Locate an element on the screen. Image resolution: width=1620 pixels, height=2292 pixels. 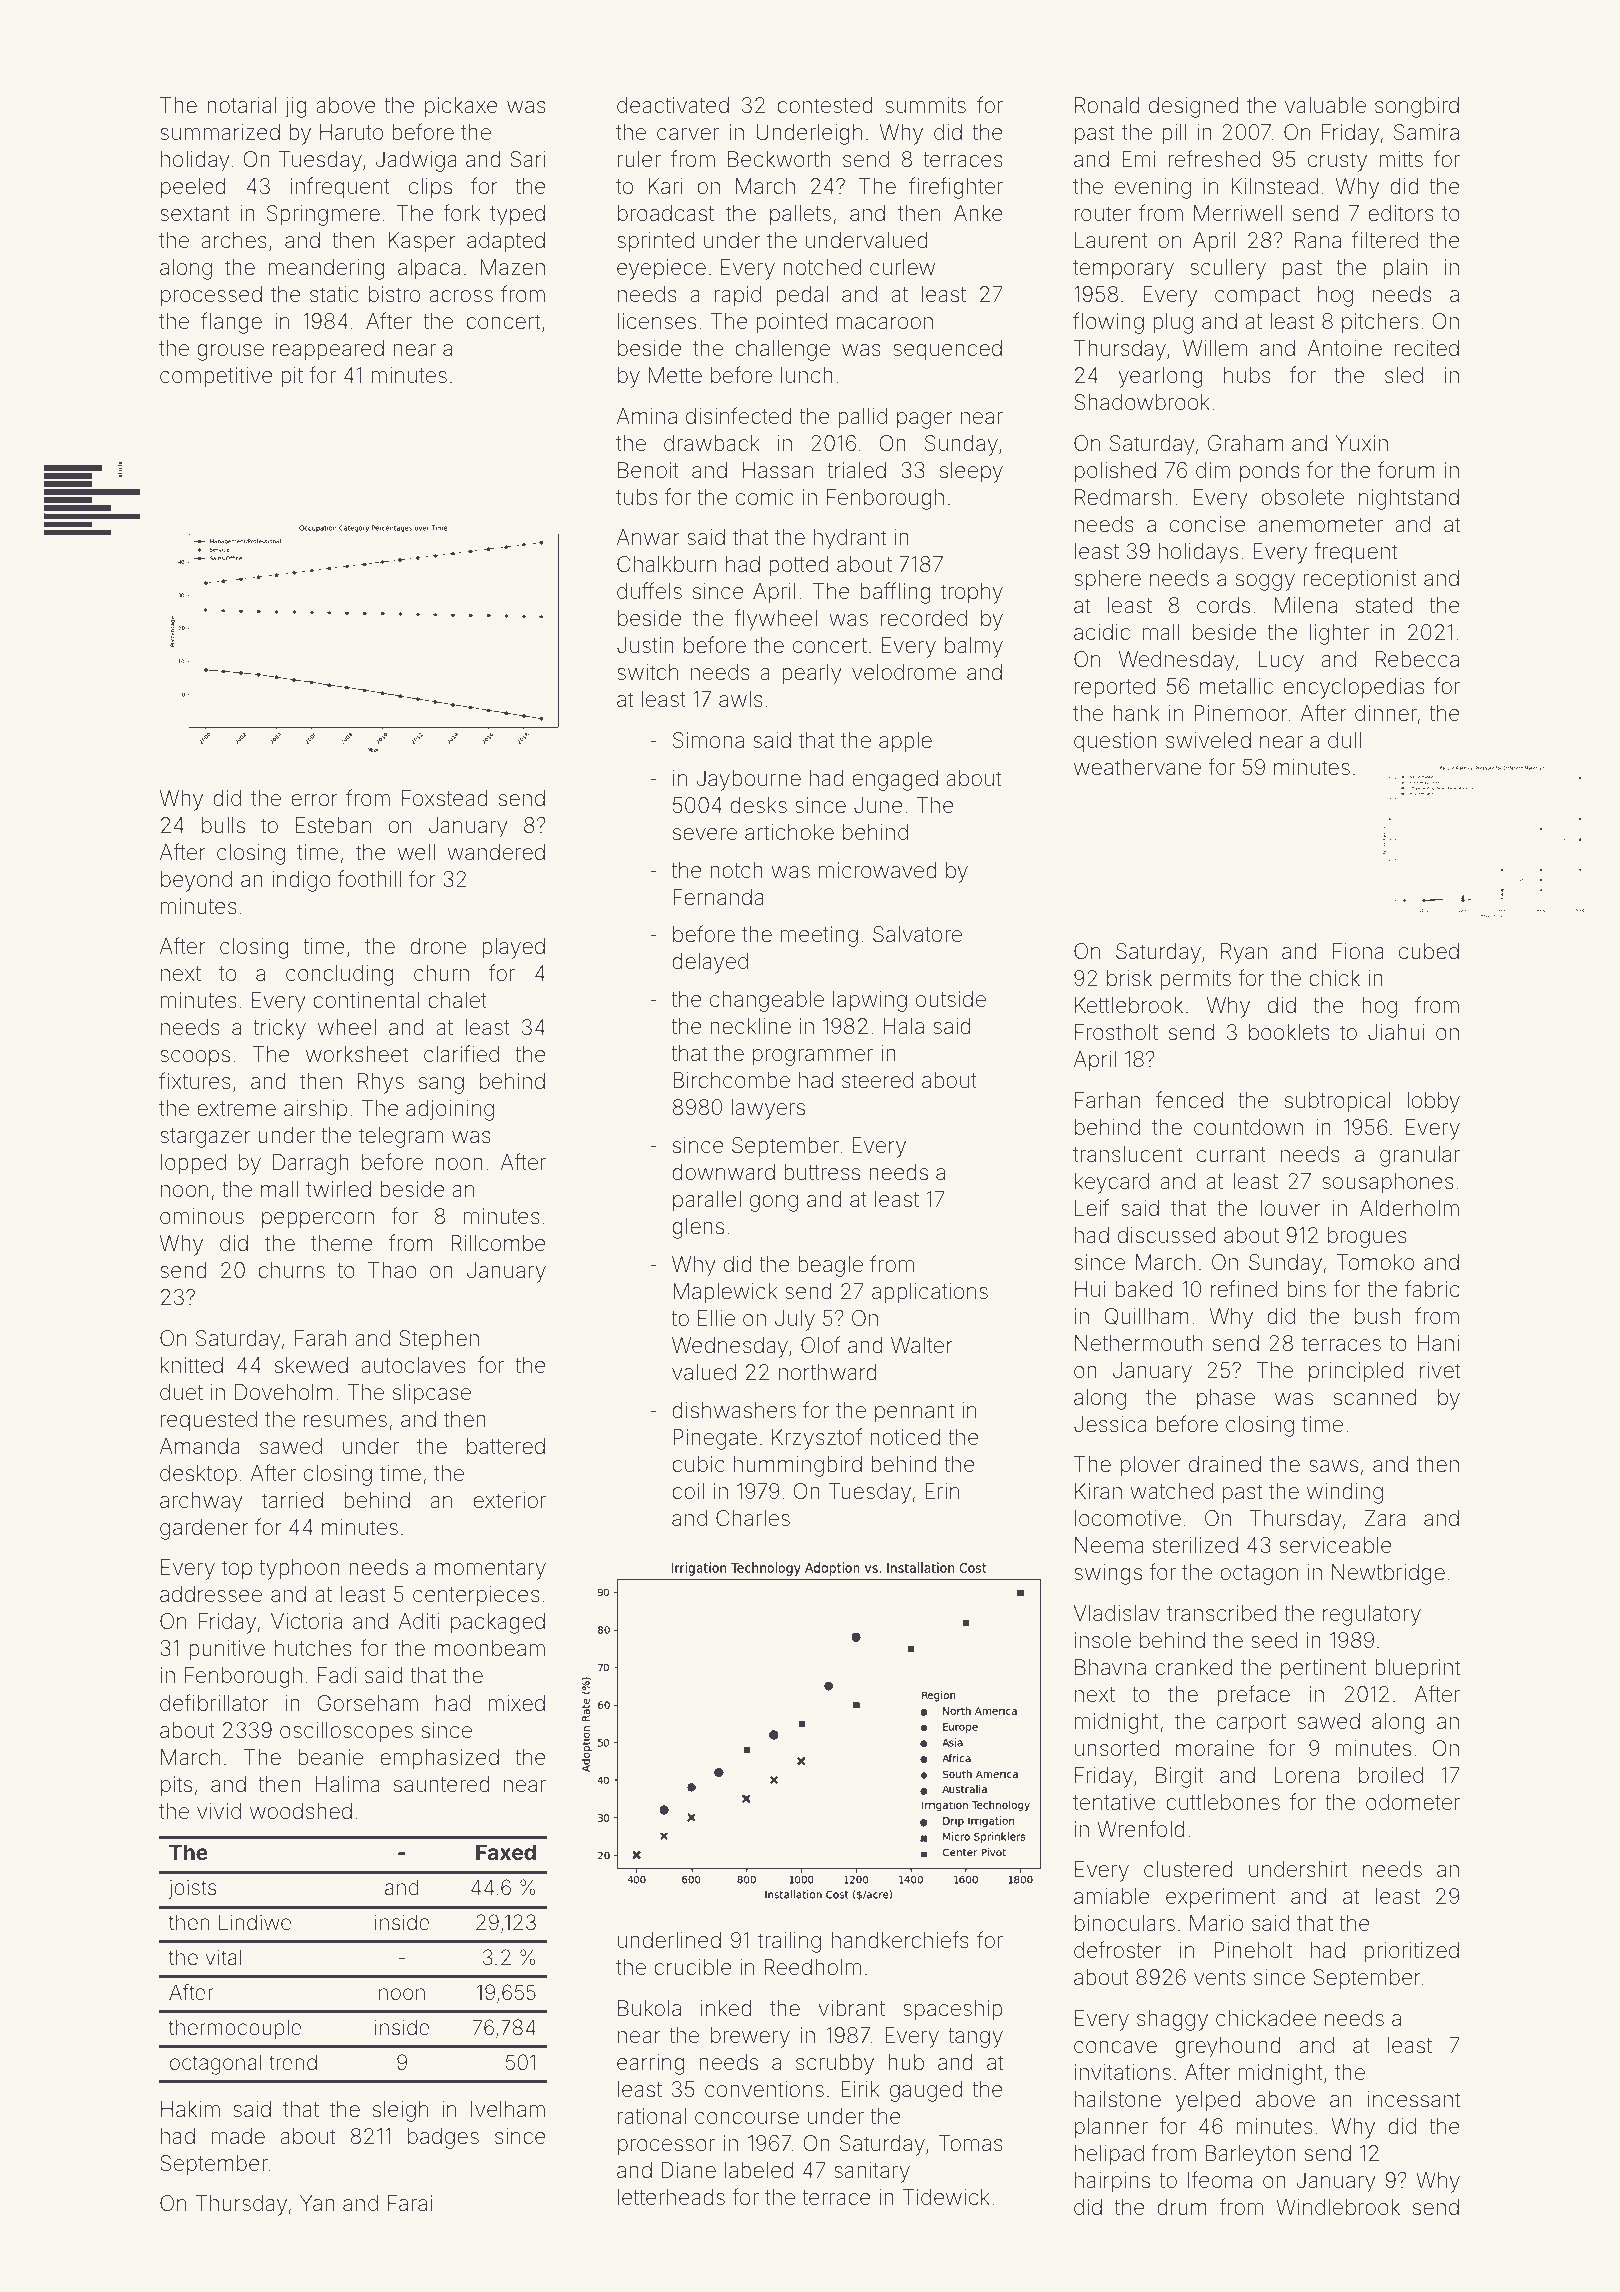
Reedholm is located at coordinates (812, 1967).
